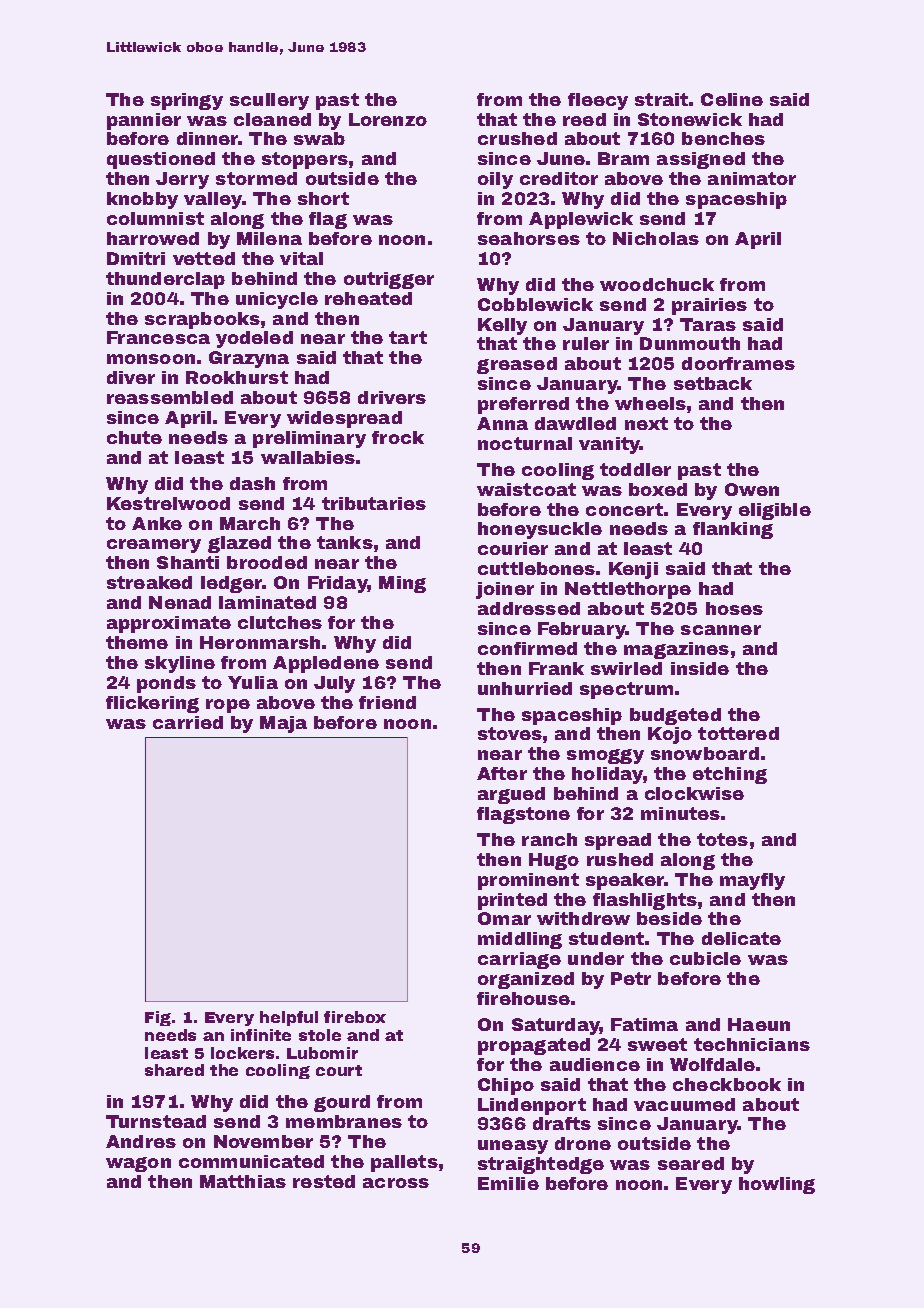  What do you see at coordinates (208, 138) in the screenshot?
I see `dinner` at bounding box center [208, 138].
